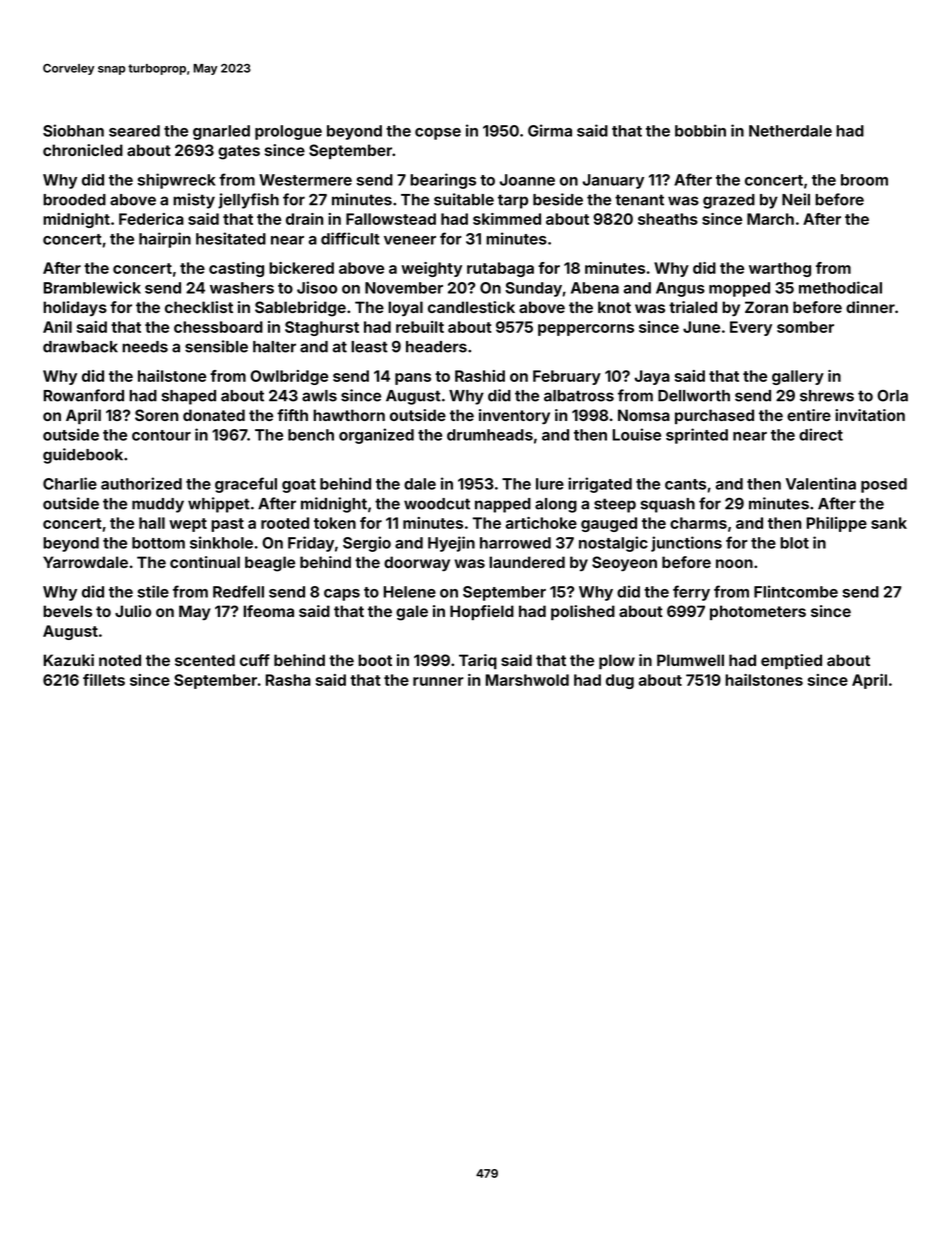 This screenshot has height=1233, width=952. I want to click on broom, so click(864, 180).
